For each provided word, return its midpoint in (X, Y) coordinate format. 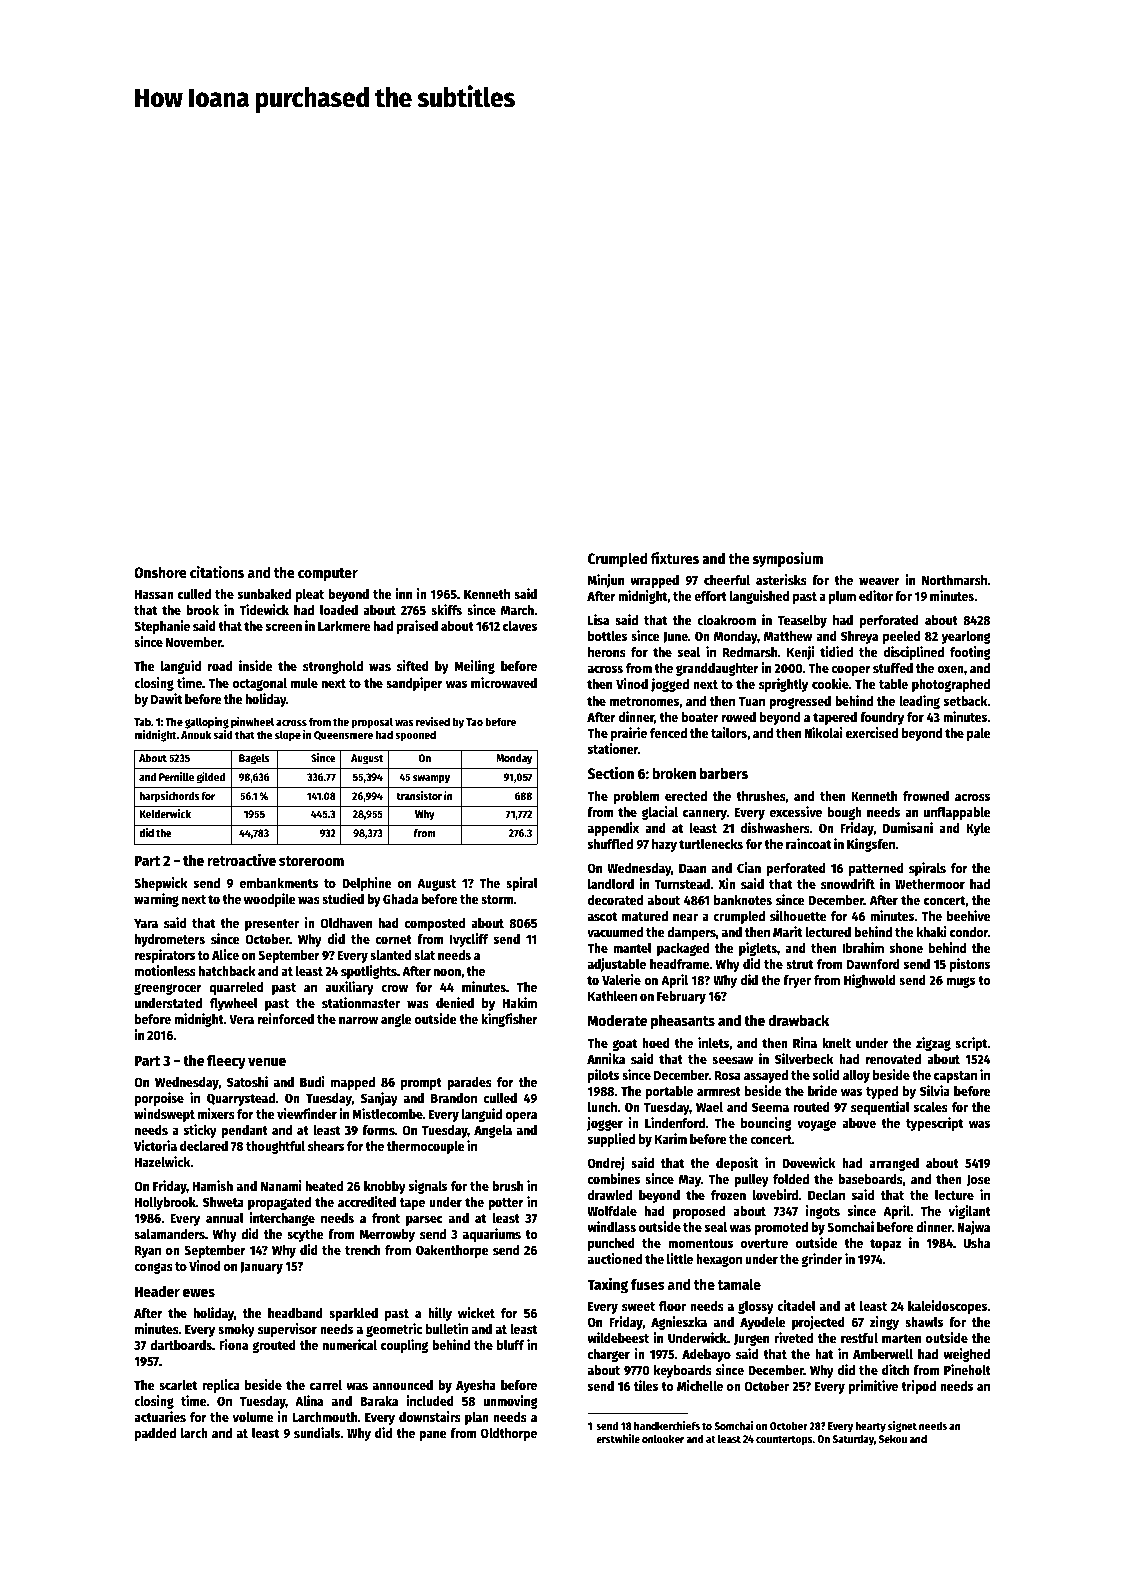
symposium (788, 560)
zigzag (933, 1044)
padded (155, 1434)
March (517, 610)
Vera (241, 1019)
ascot (602, 916)
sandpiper (414, 684)
